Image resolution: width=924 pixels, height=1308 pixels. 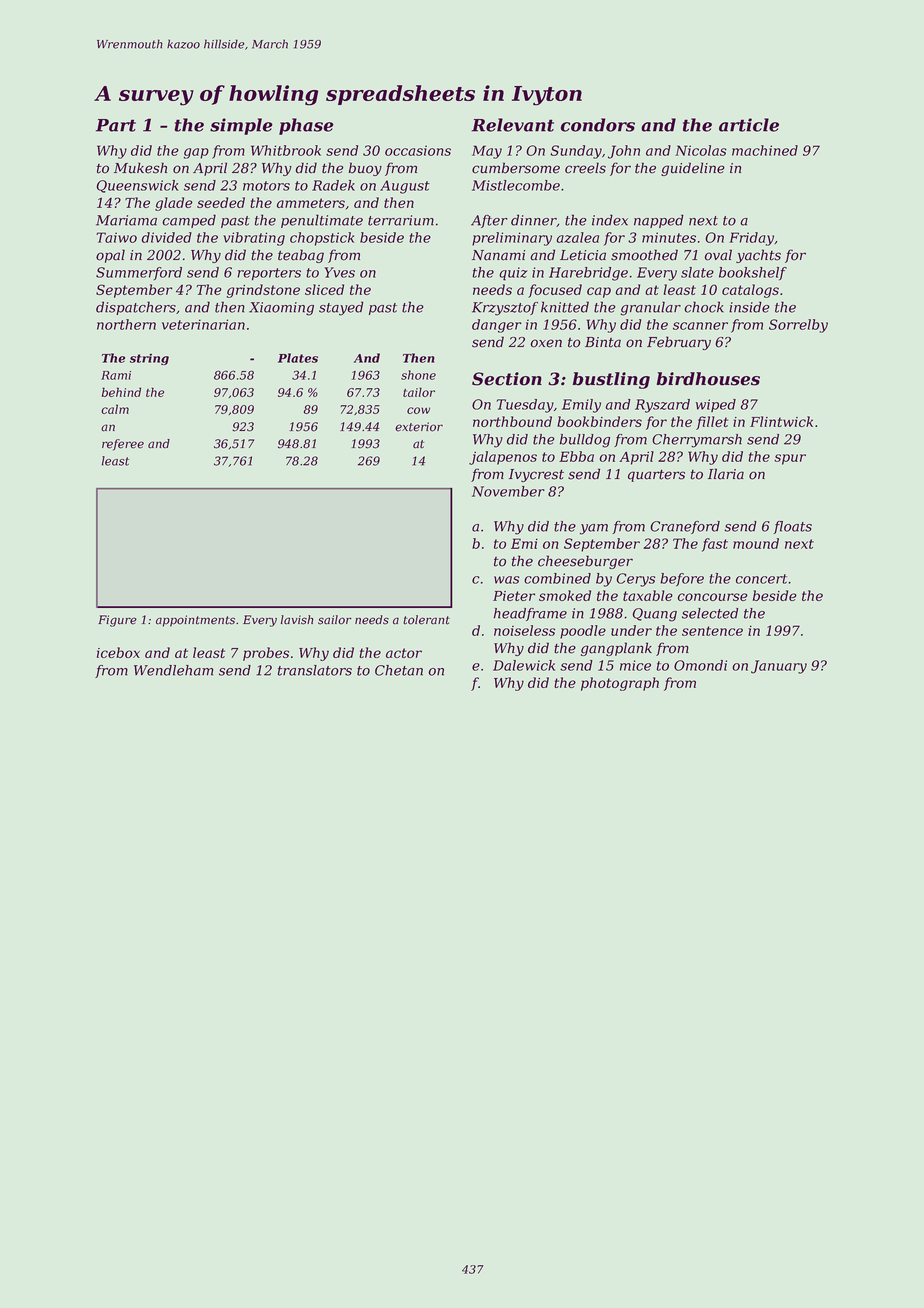 What do you see at coordinates (399, 670) in the screenshot?
I see `Chetan` at bounding box center [399, 670].
